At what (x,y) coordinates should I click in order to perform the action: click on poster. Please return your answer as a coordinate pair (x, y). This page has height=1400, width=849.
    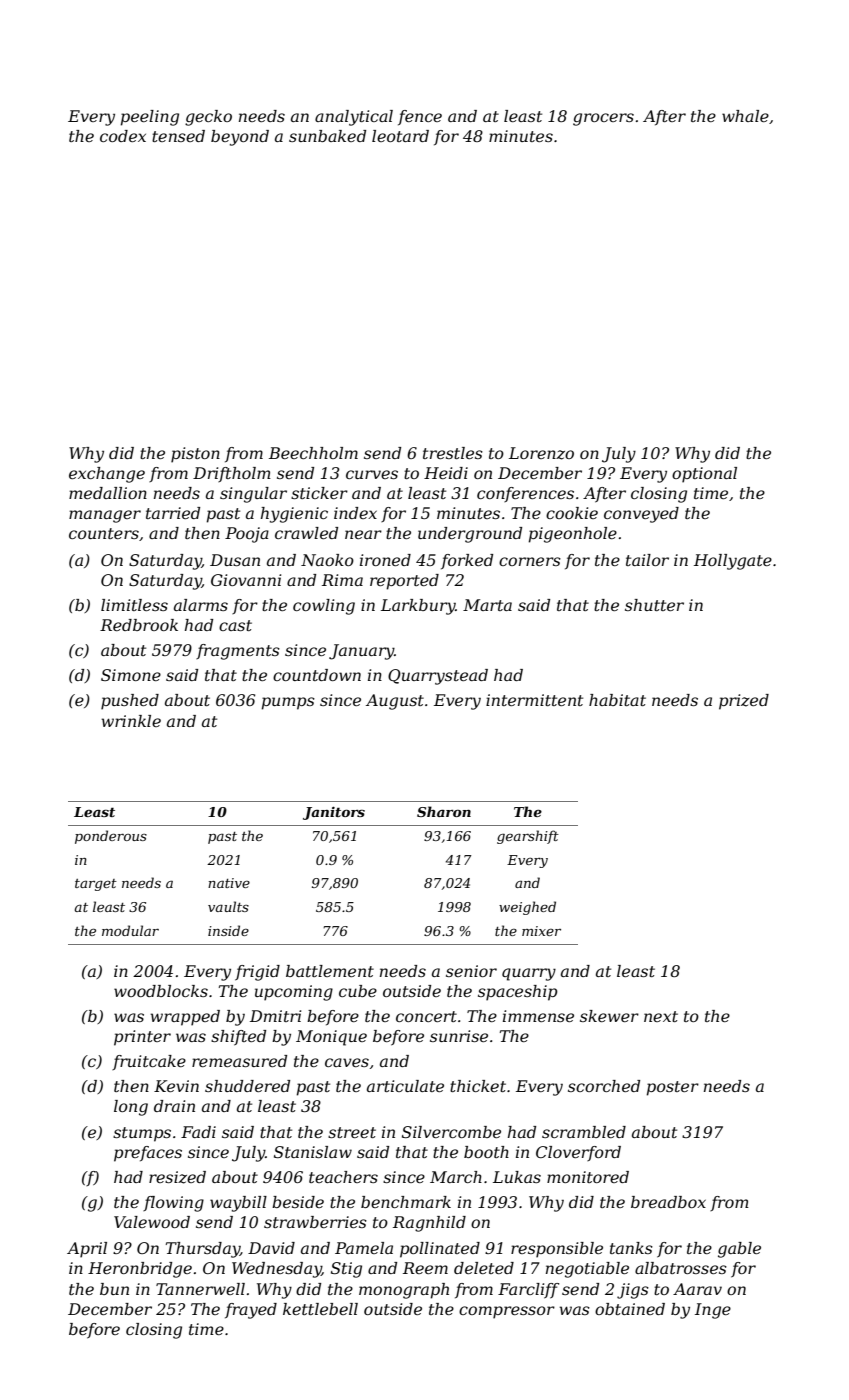
    Looking at the image, I should click on (672, 1088).
